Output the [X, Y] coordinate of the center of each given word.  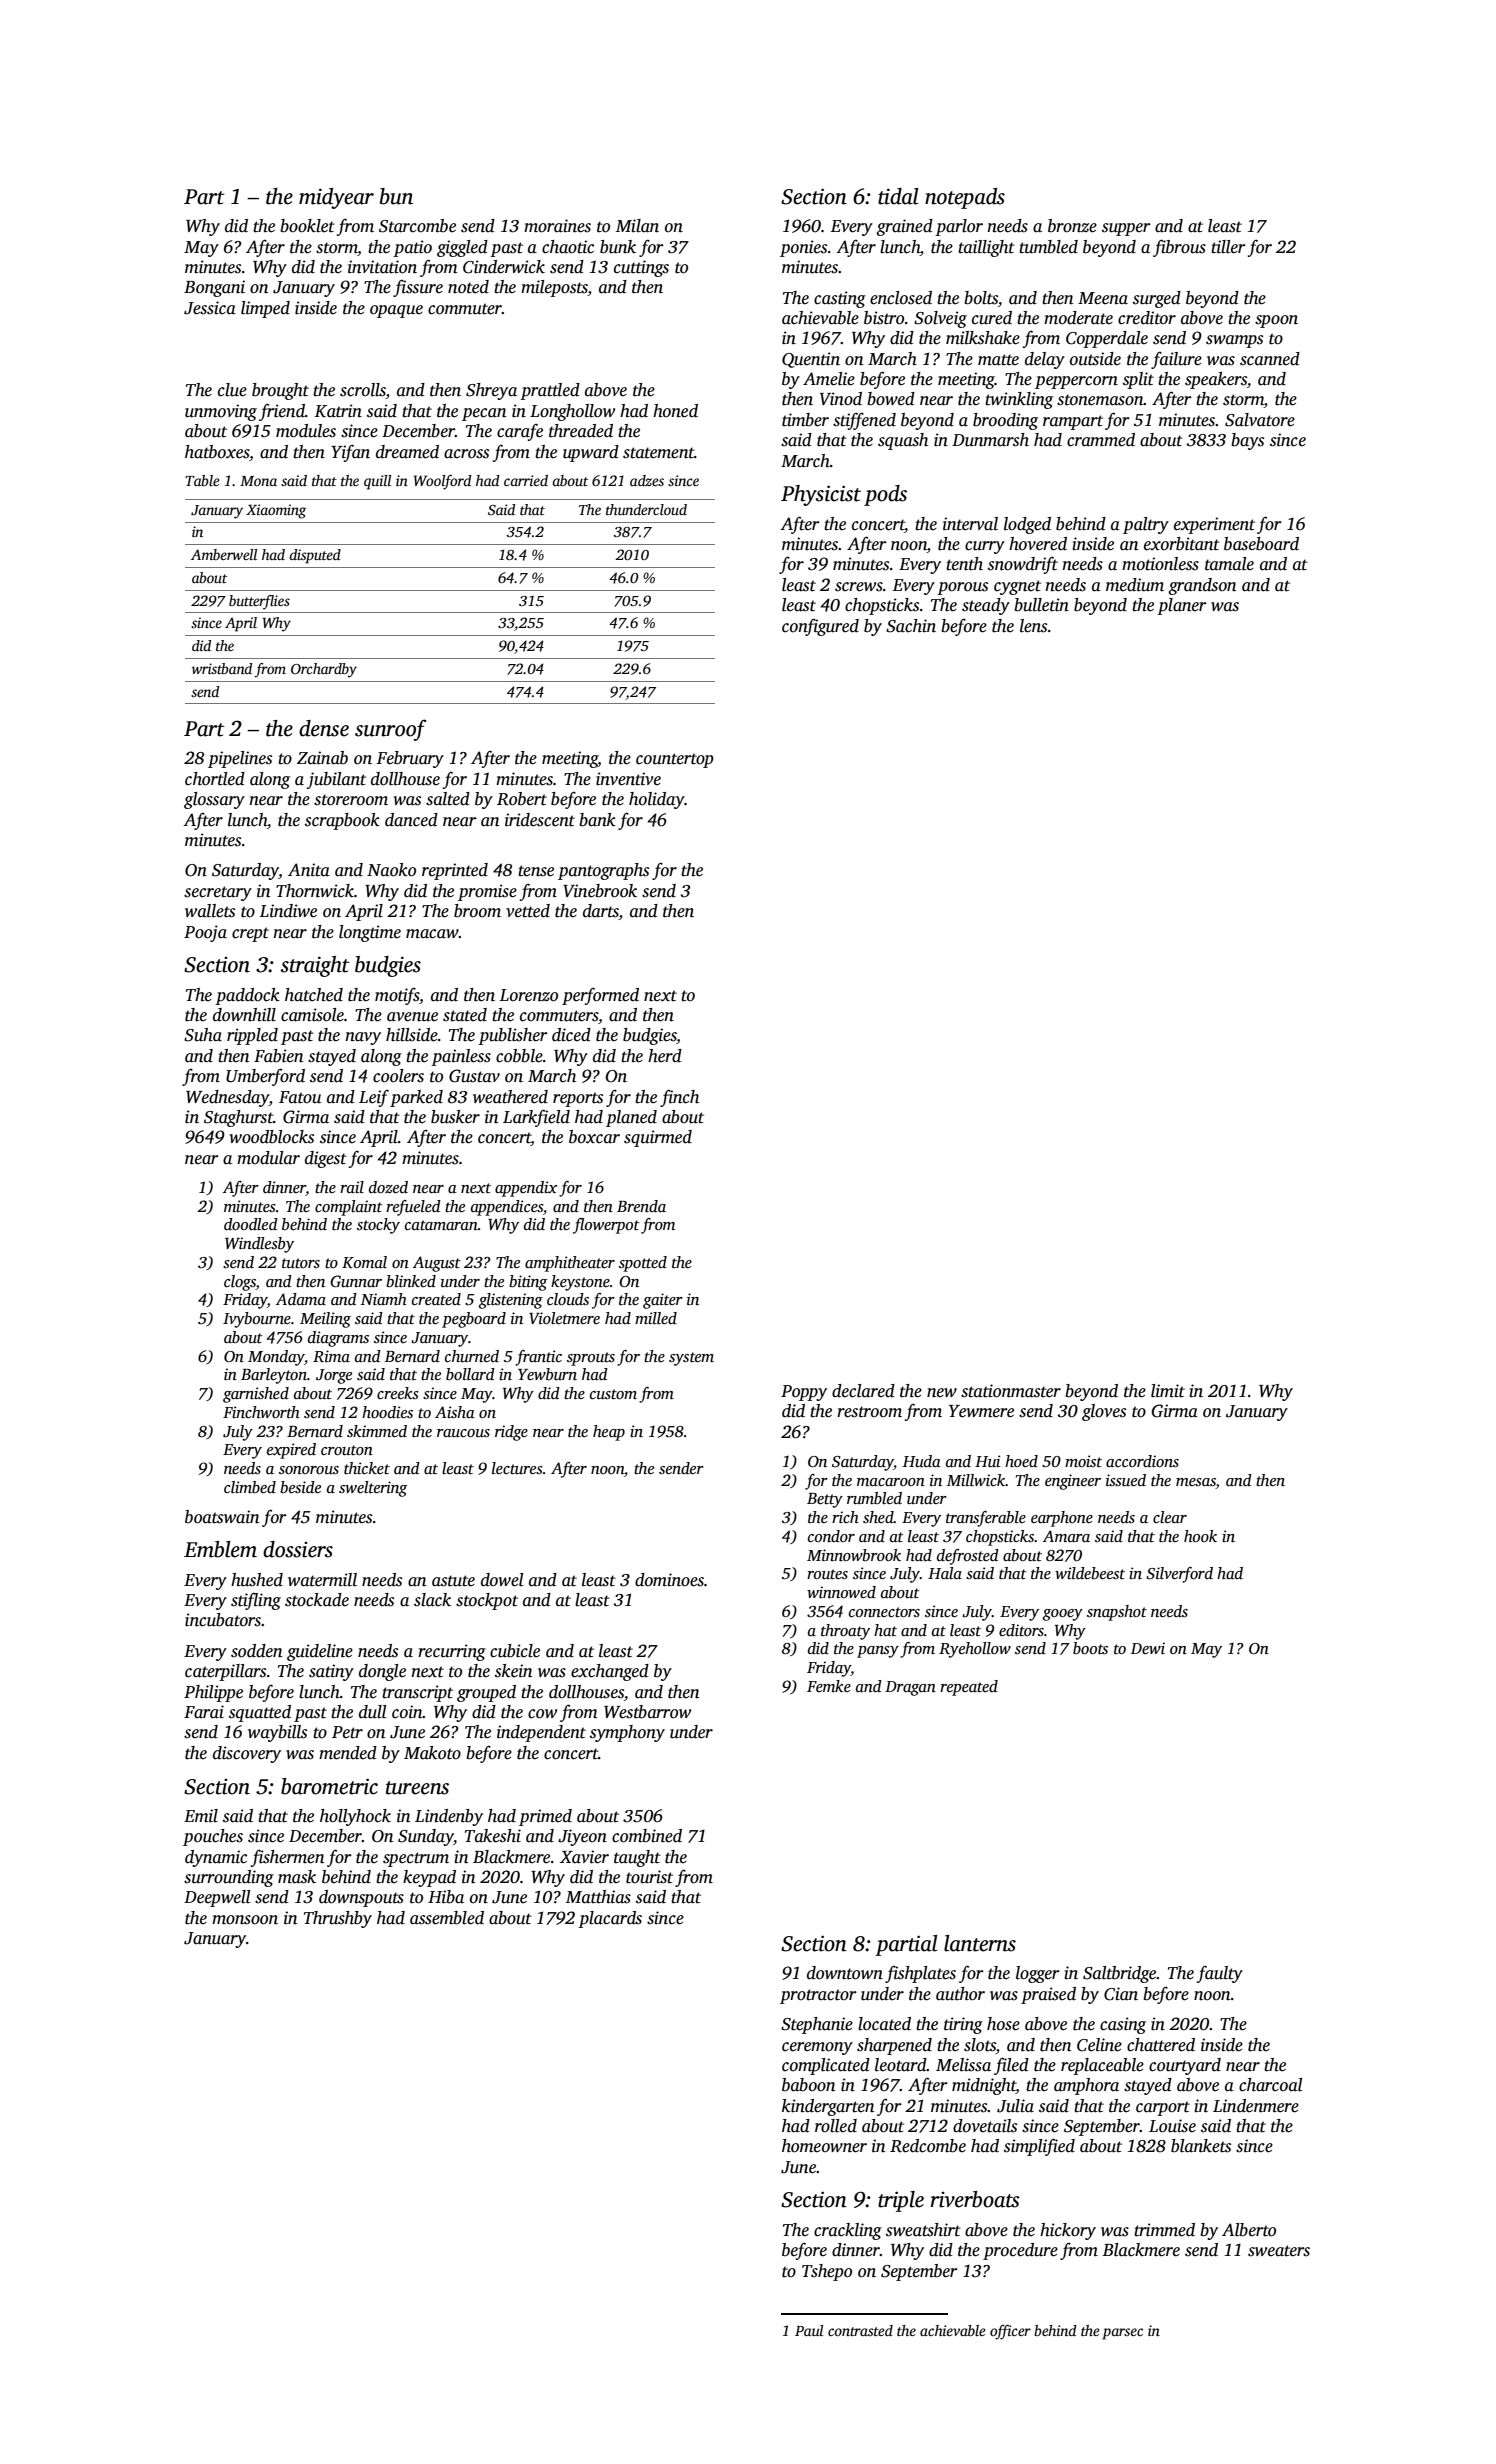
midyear [336, 198]
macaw [432, 934]
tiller [1228, 247]
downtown [845, 1973]
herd [665, 1056]
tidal [898, 196]
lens [1033, 626]
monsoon [245, 1920]
